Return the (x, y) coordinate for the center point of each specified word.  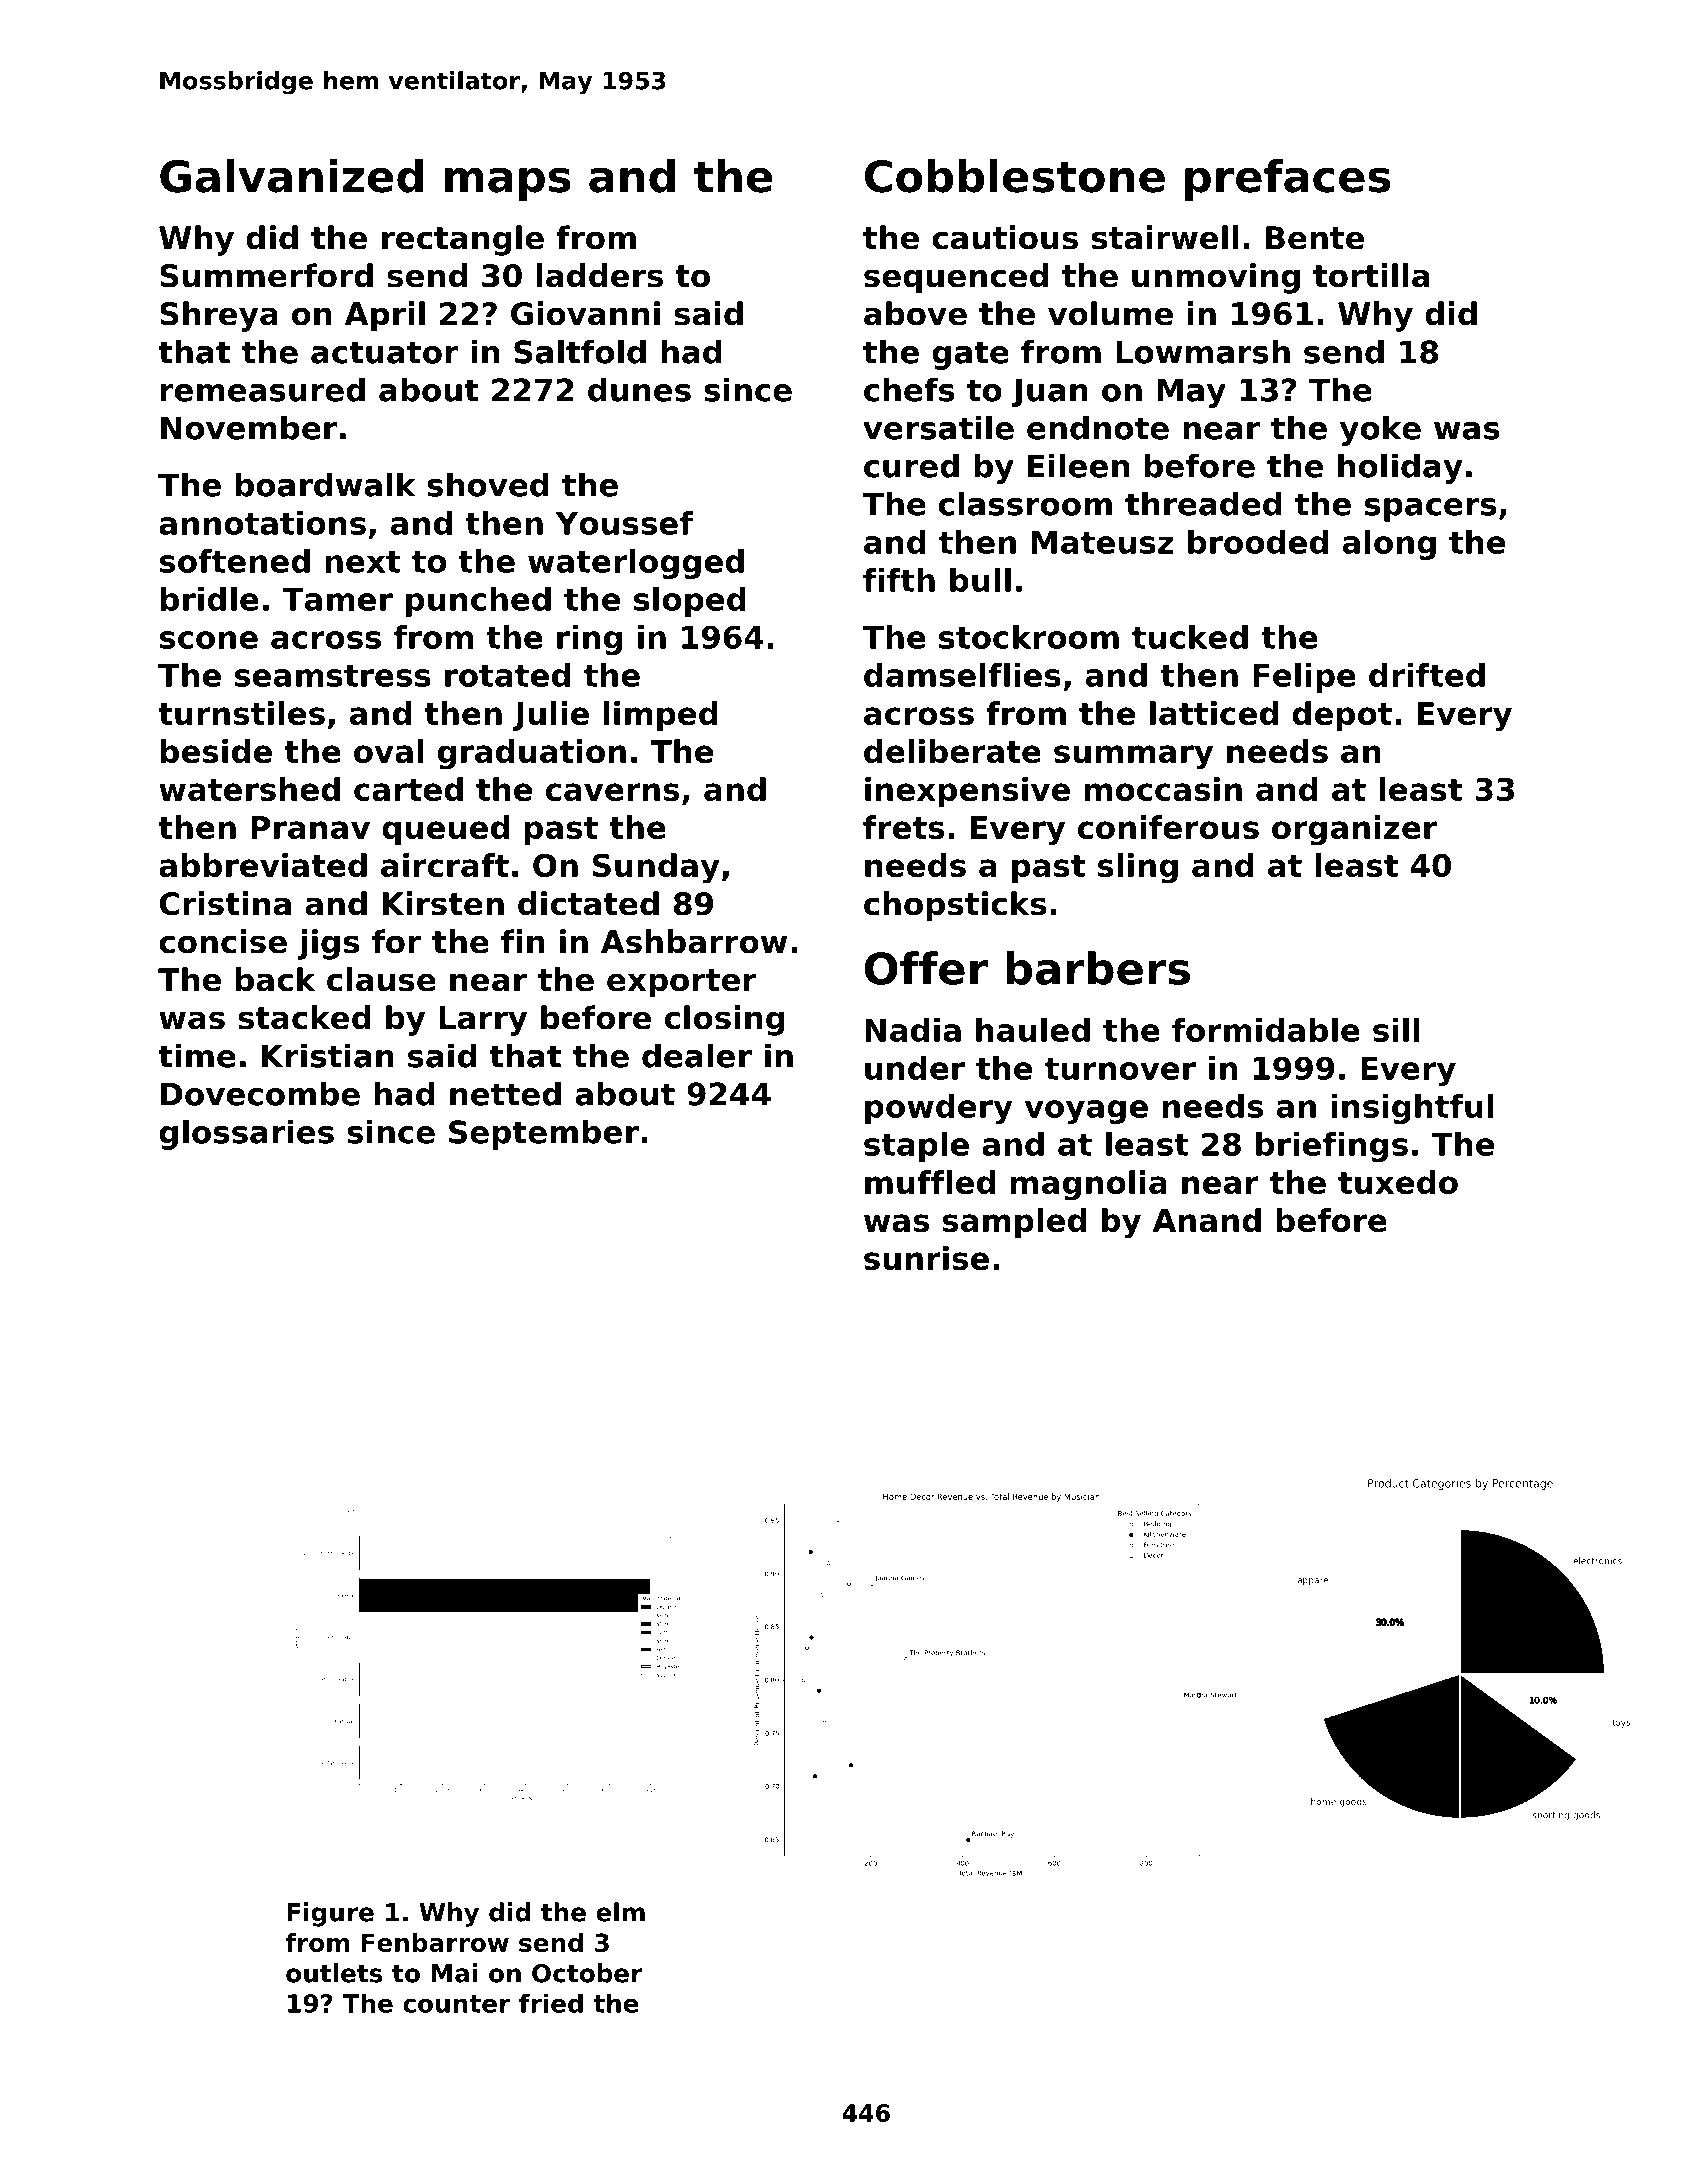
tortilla (1371, 275)
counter (456, 2004)
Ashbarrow (694, 941)
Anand (1207, 1220)
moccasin (1163, 789)
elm (620, 1912)
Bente (1315, 238)
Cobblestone (1015, 176)
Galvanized (291, 176)
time (197, 1055)
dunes (639, 389)
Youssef (624, 523)
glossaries (246, 1134)
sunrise (926, 1258)
